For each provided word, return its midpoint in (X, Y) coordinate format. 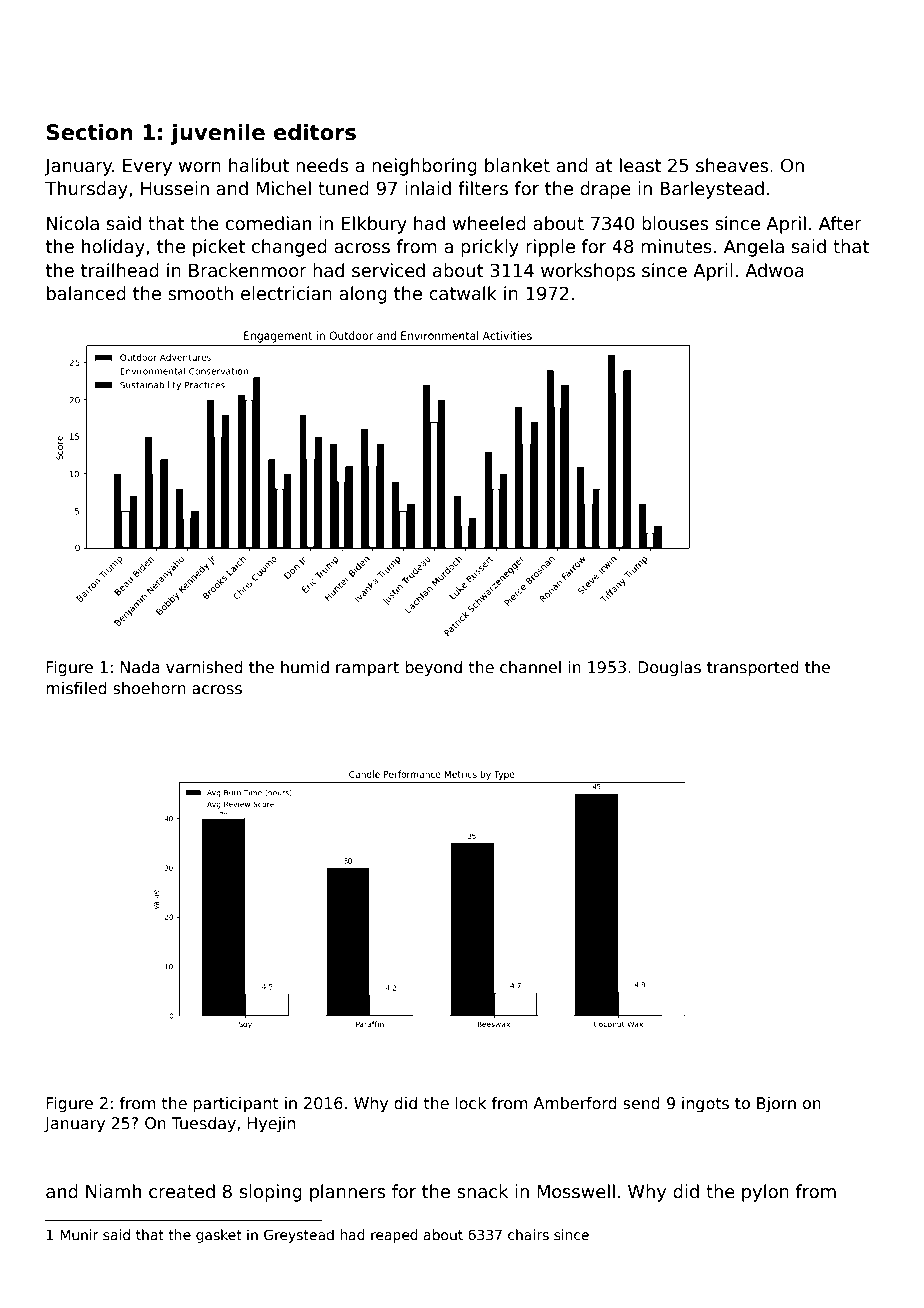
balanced (86, 293)
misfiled (76, 688)
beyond (433, 668)
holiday (113, 248)
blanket (517, 165)
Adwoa (774, 270)
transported (753, 668)
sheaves (732, 165)
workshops (588, 272)
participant (236, 1104)
